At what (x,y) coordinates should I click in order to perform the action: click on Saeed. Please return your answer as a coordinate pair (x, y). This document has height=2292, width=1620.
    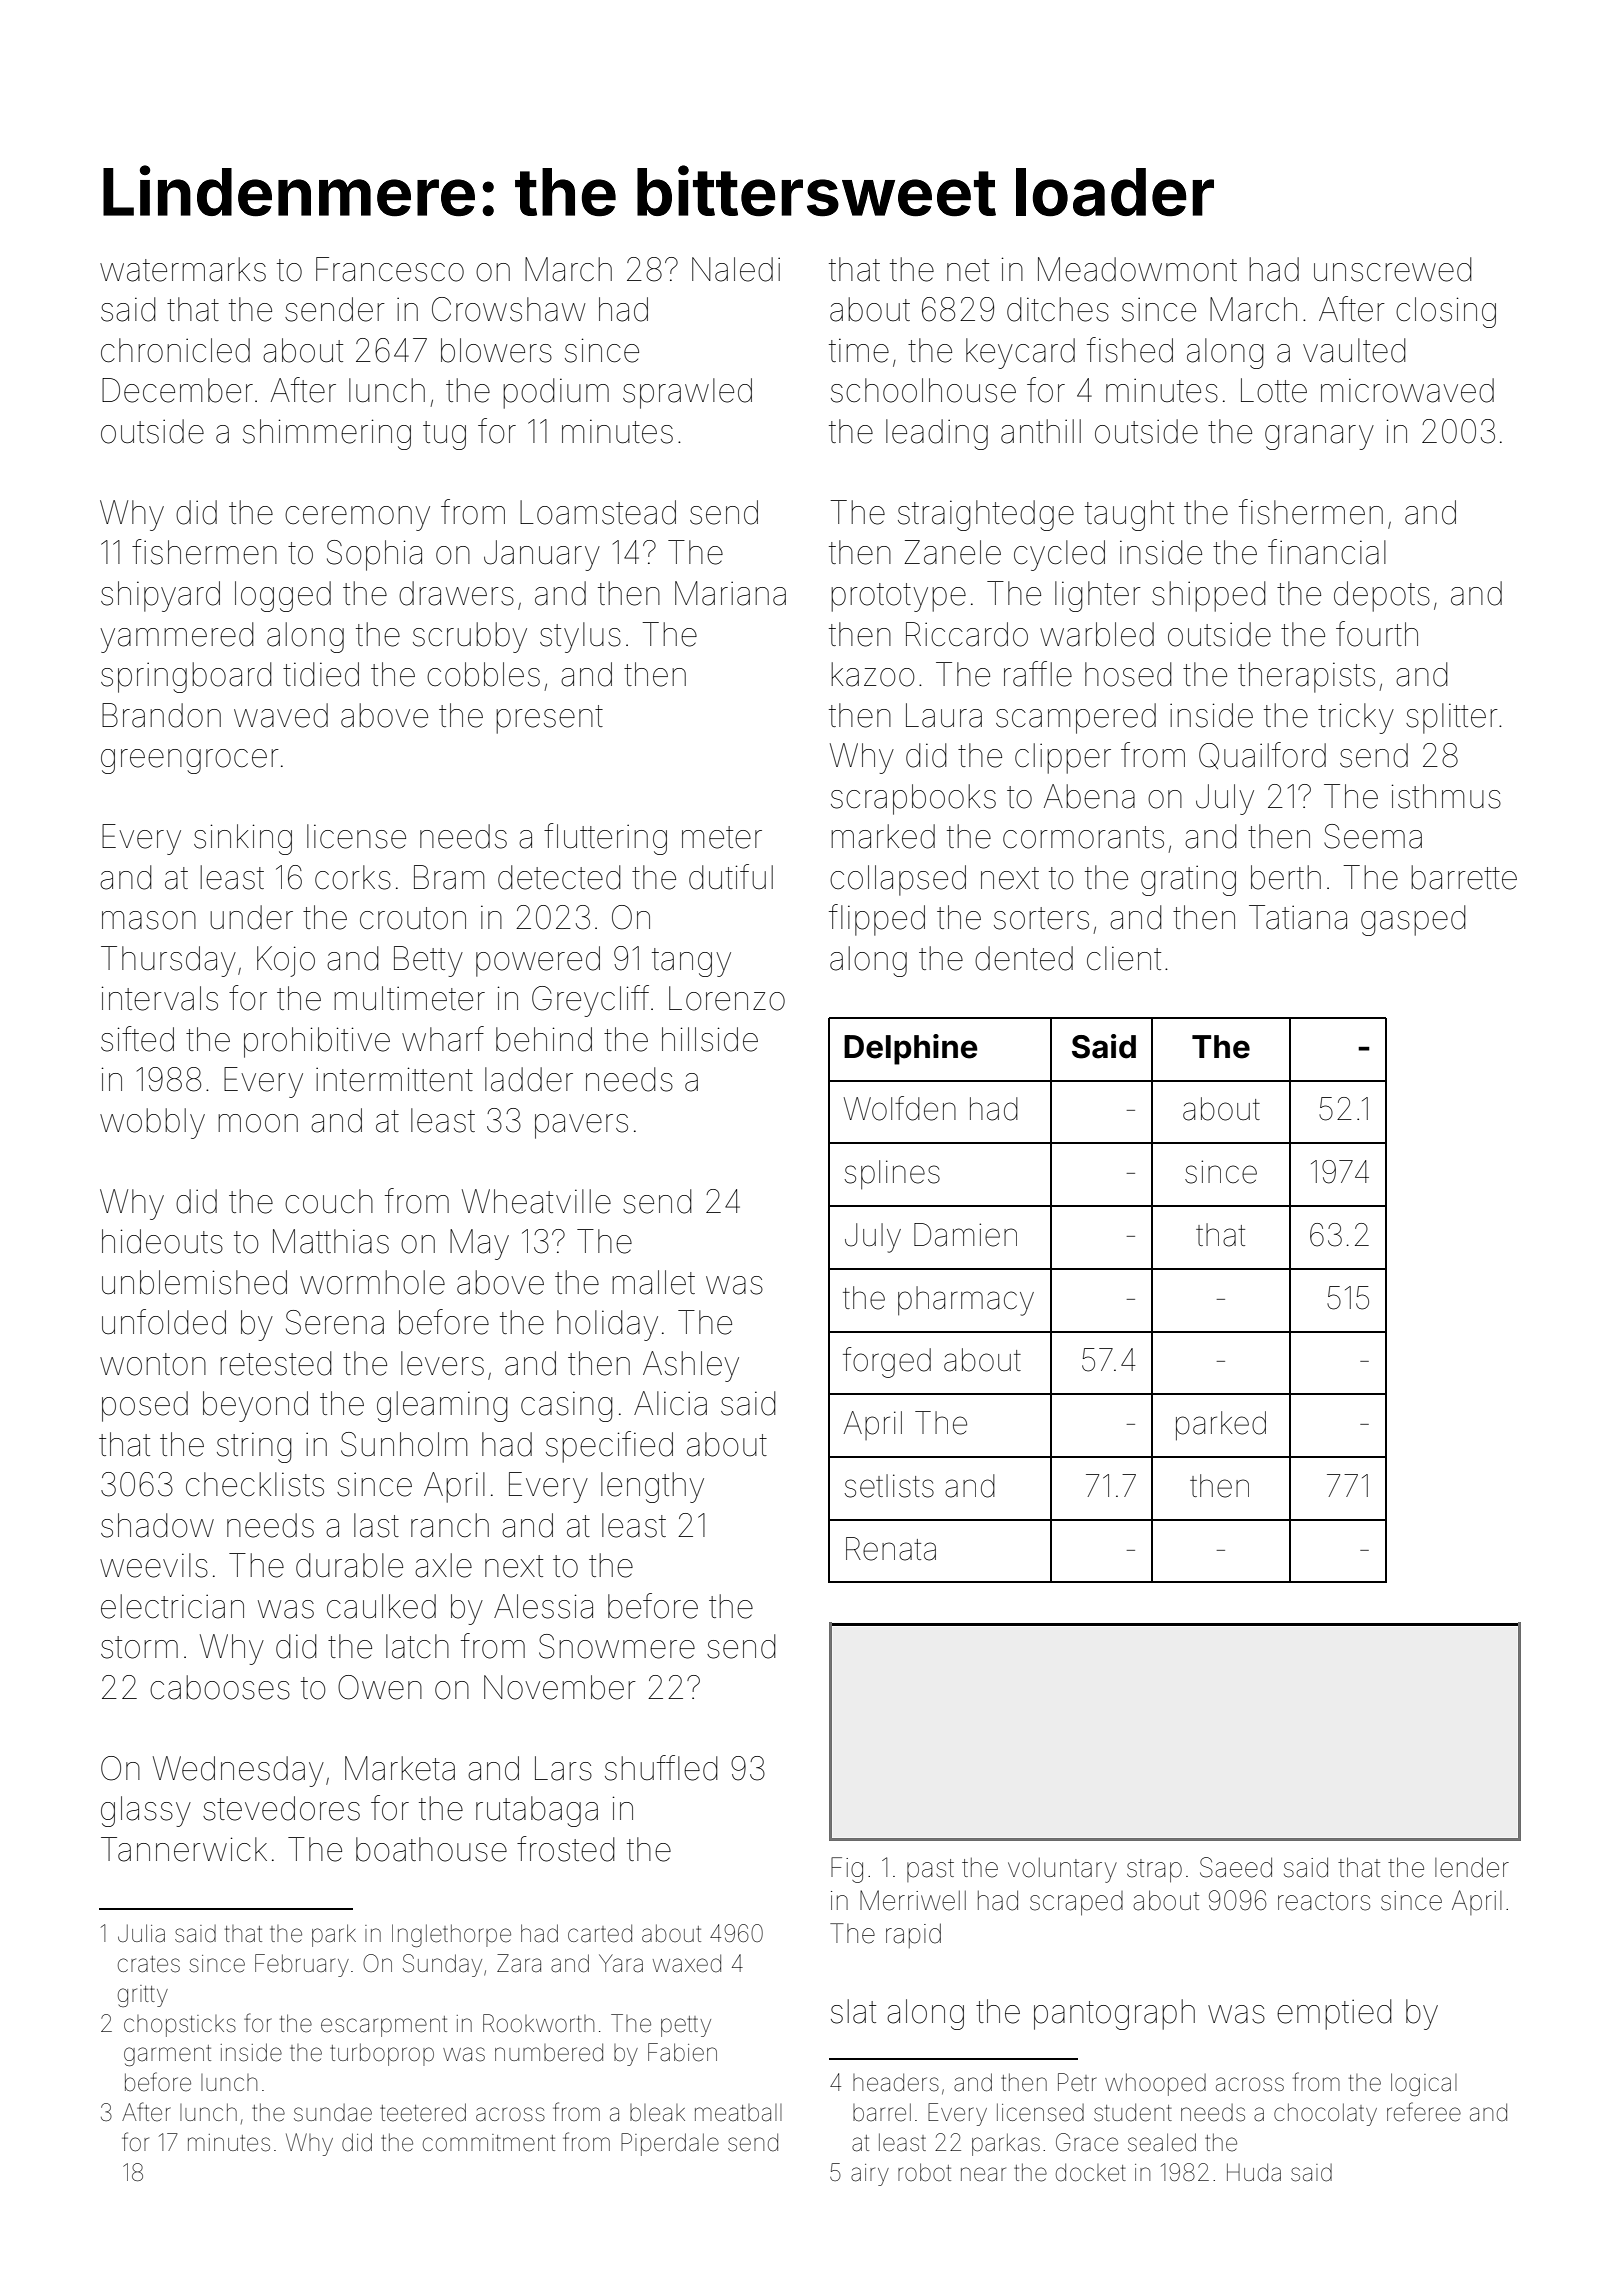
    Looking at the image, I should click on (1236, 1867).
